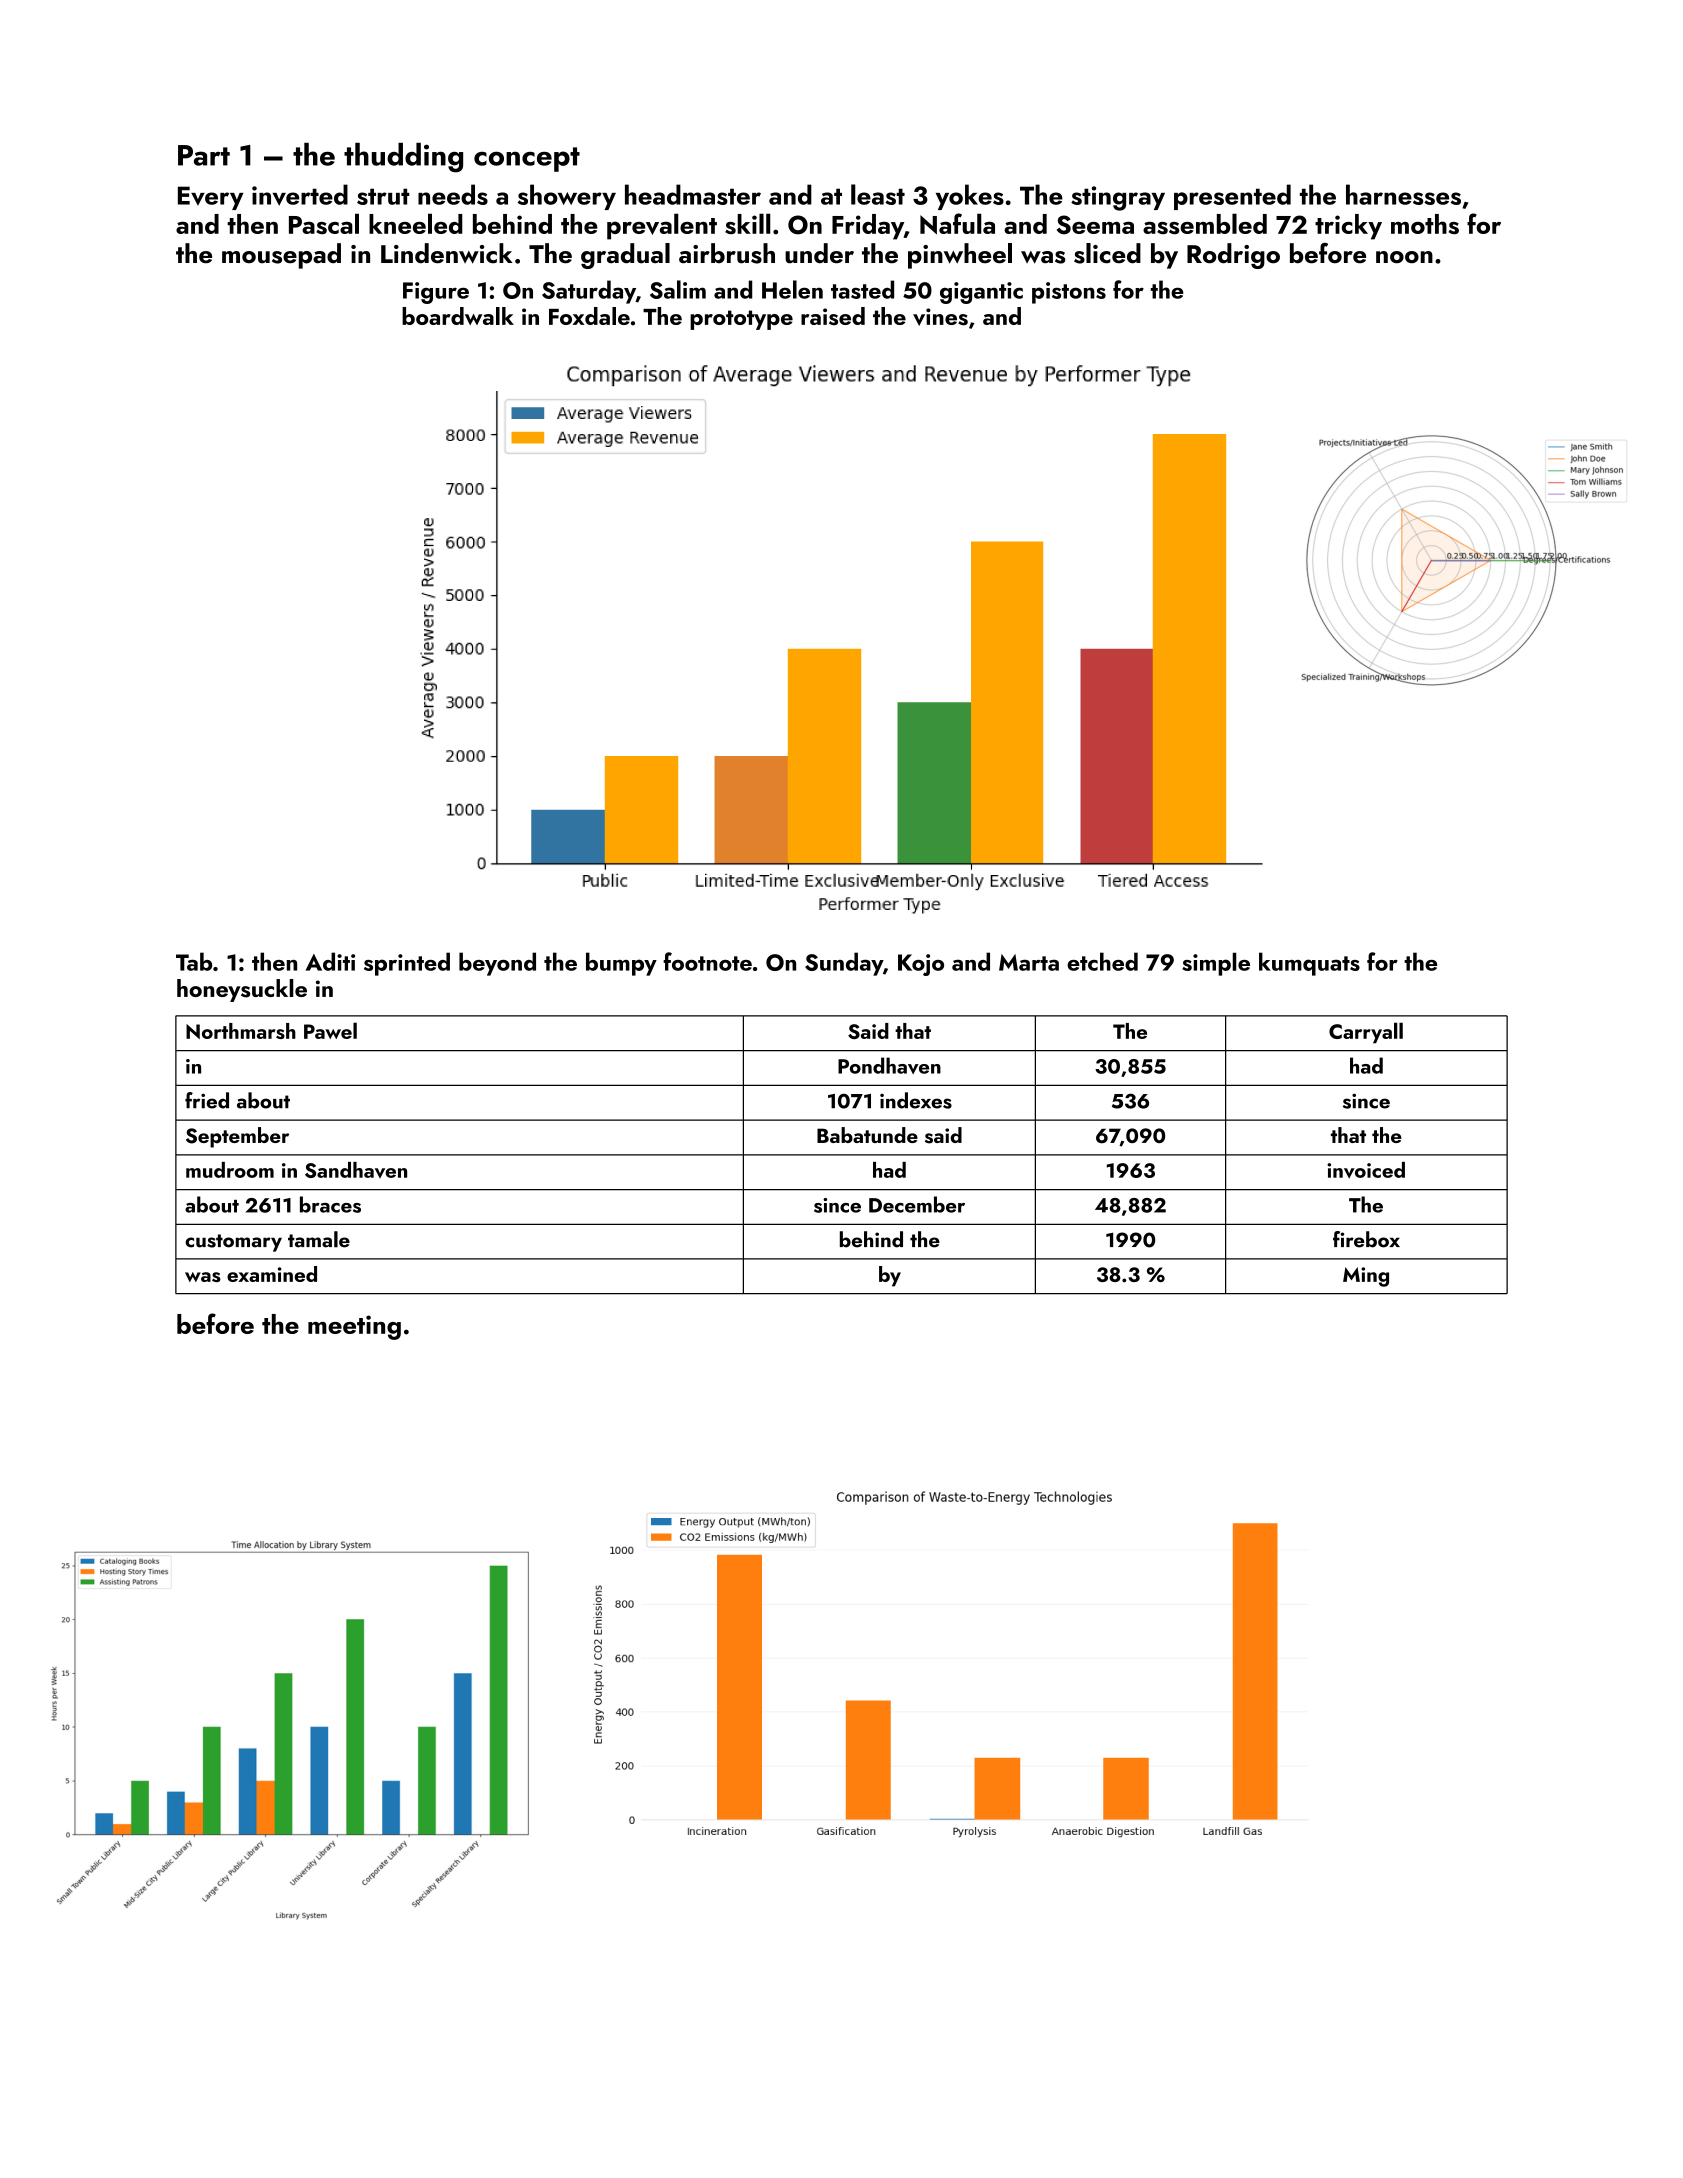 Image resolution: width=1683 pixels, height=2178 pixels. Describe the element at coordinates (527, 159) in the page. I see `concept` at that location.
